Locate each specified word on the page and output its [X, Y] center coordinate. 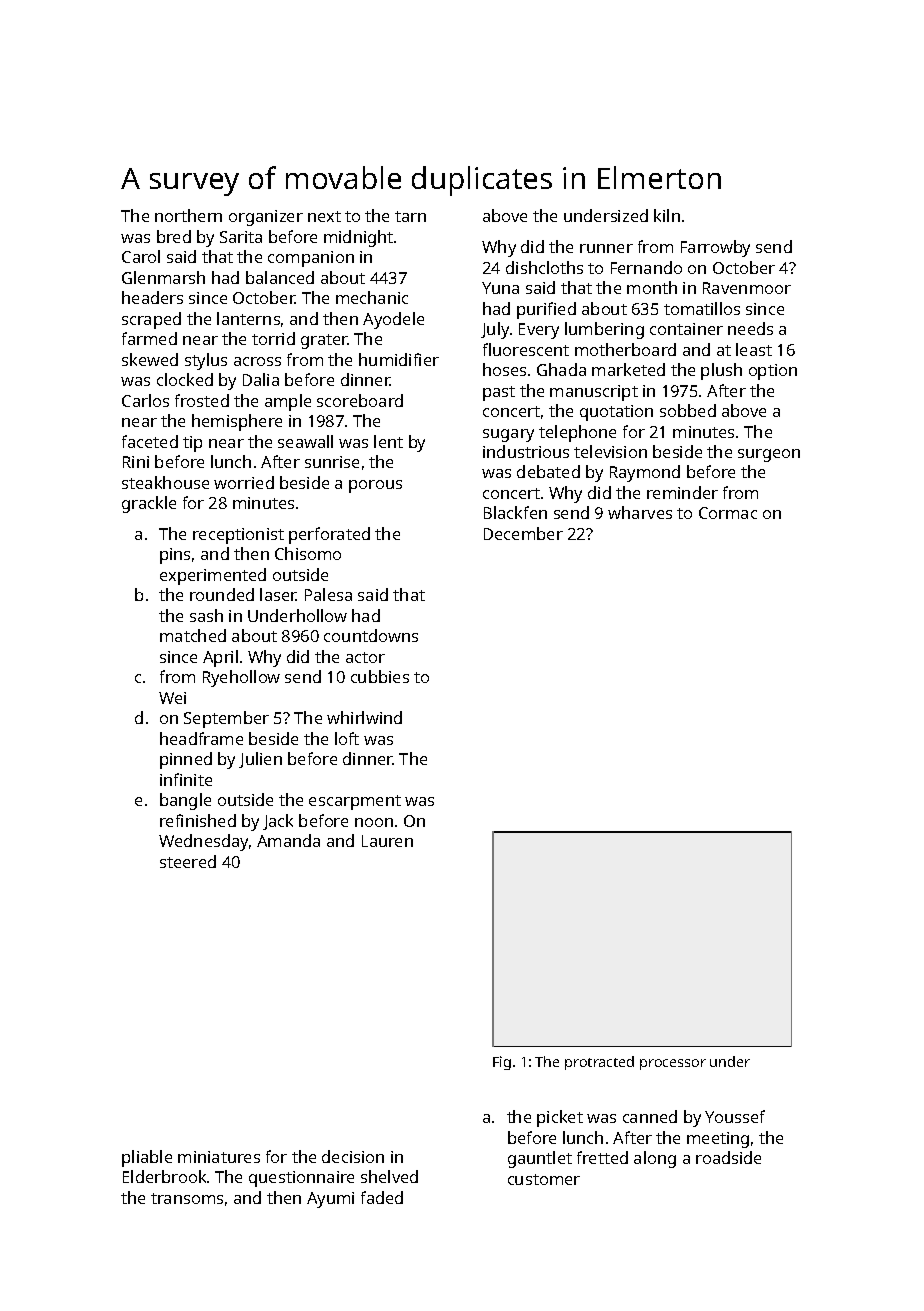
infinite [186, 779]
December [523, 533]
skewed [150, 359]
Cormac [728, 513]
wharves [640, 512]
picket [560, 1118]
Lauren [387, 841]
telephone [577, 433]
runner [606, 248]
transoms [187, 1198]
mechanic [372, 297]
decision [353, 1156]
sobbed [688, 410]
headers [152, 297]
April [220, 658]
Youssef [735, 1116]
